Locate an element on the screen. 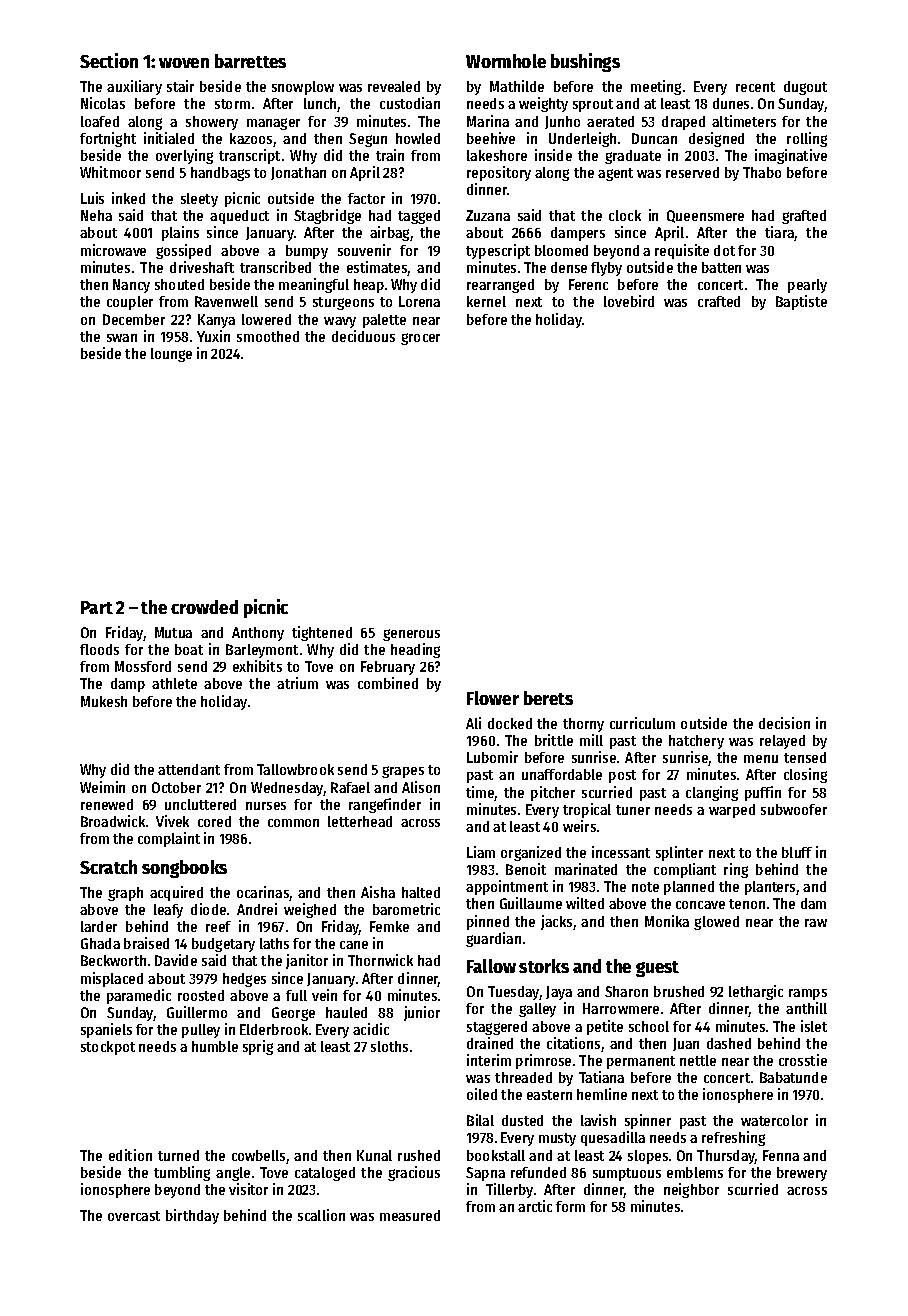  Part is located at coordinates (97, 607).
